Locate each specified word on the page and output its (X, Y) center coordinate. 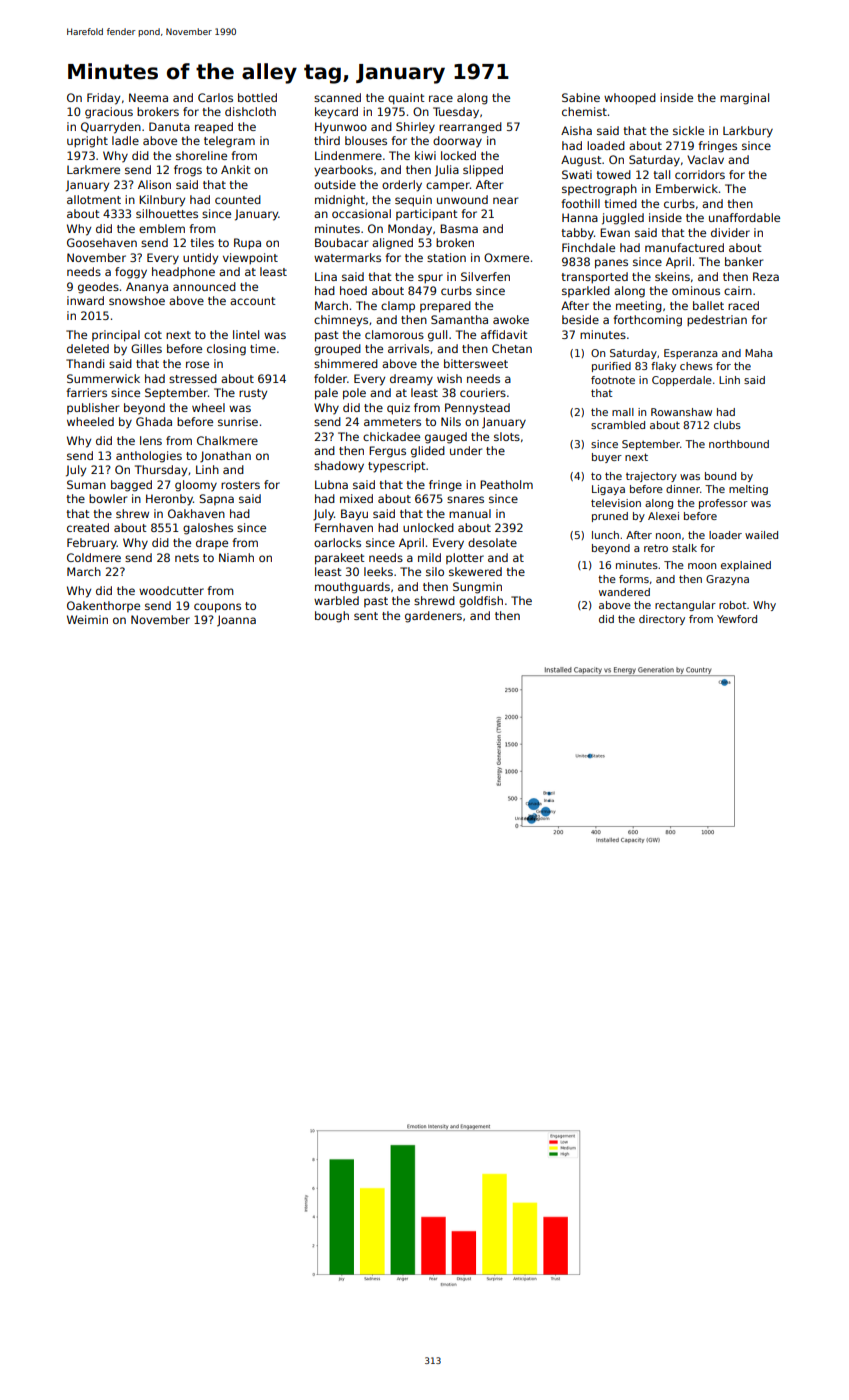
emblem (162, 228)
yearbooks (343, 171)
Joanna (236, 621)
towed (613, 174)
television (616, 503)
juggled (623, 219)
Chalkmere (227, 440)
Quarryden (111, 128)
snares (465, 499)
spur (430, 279)
